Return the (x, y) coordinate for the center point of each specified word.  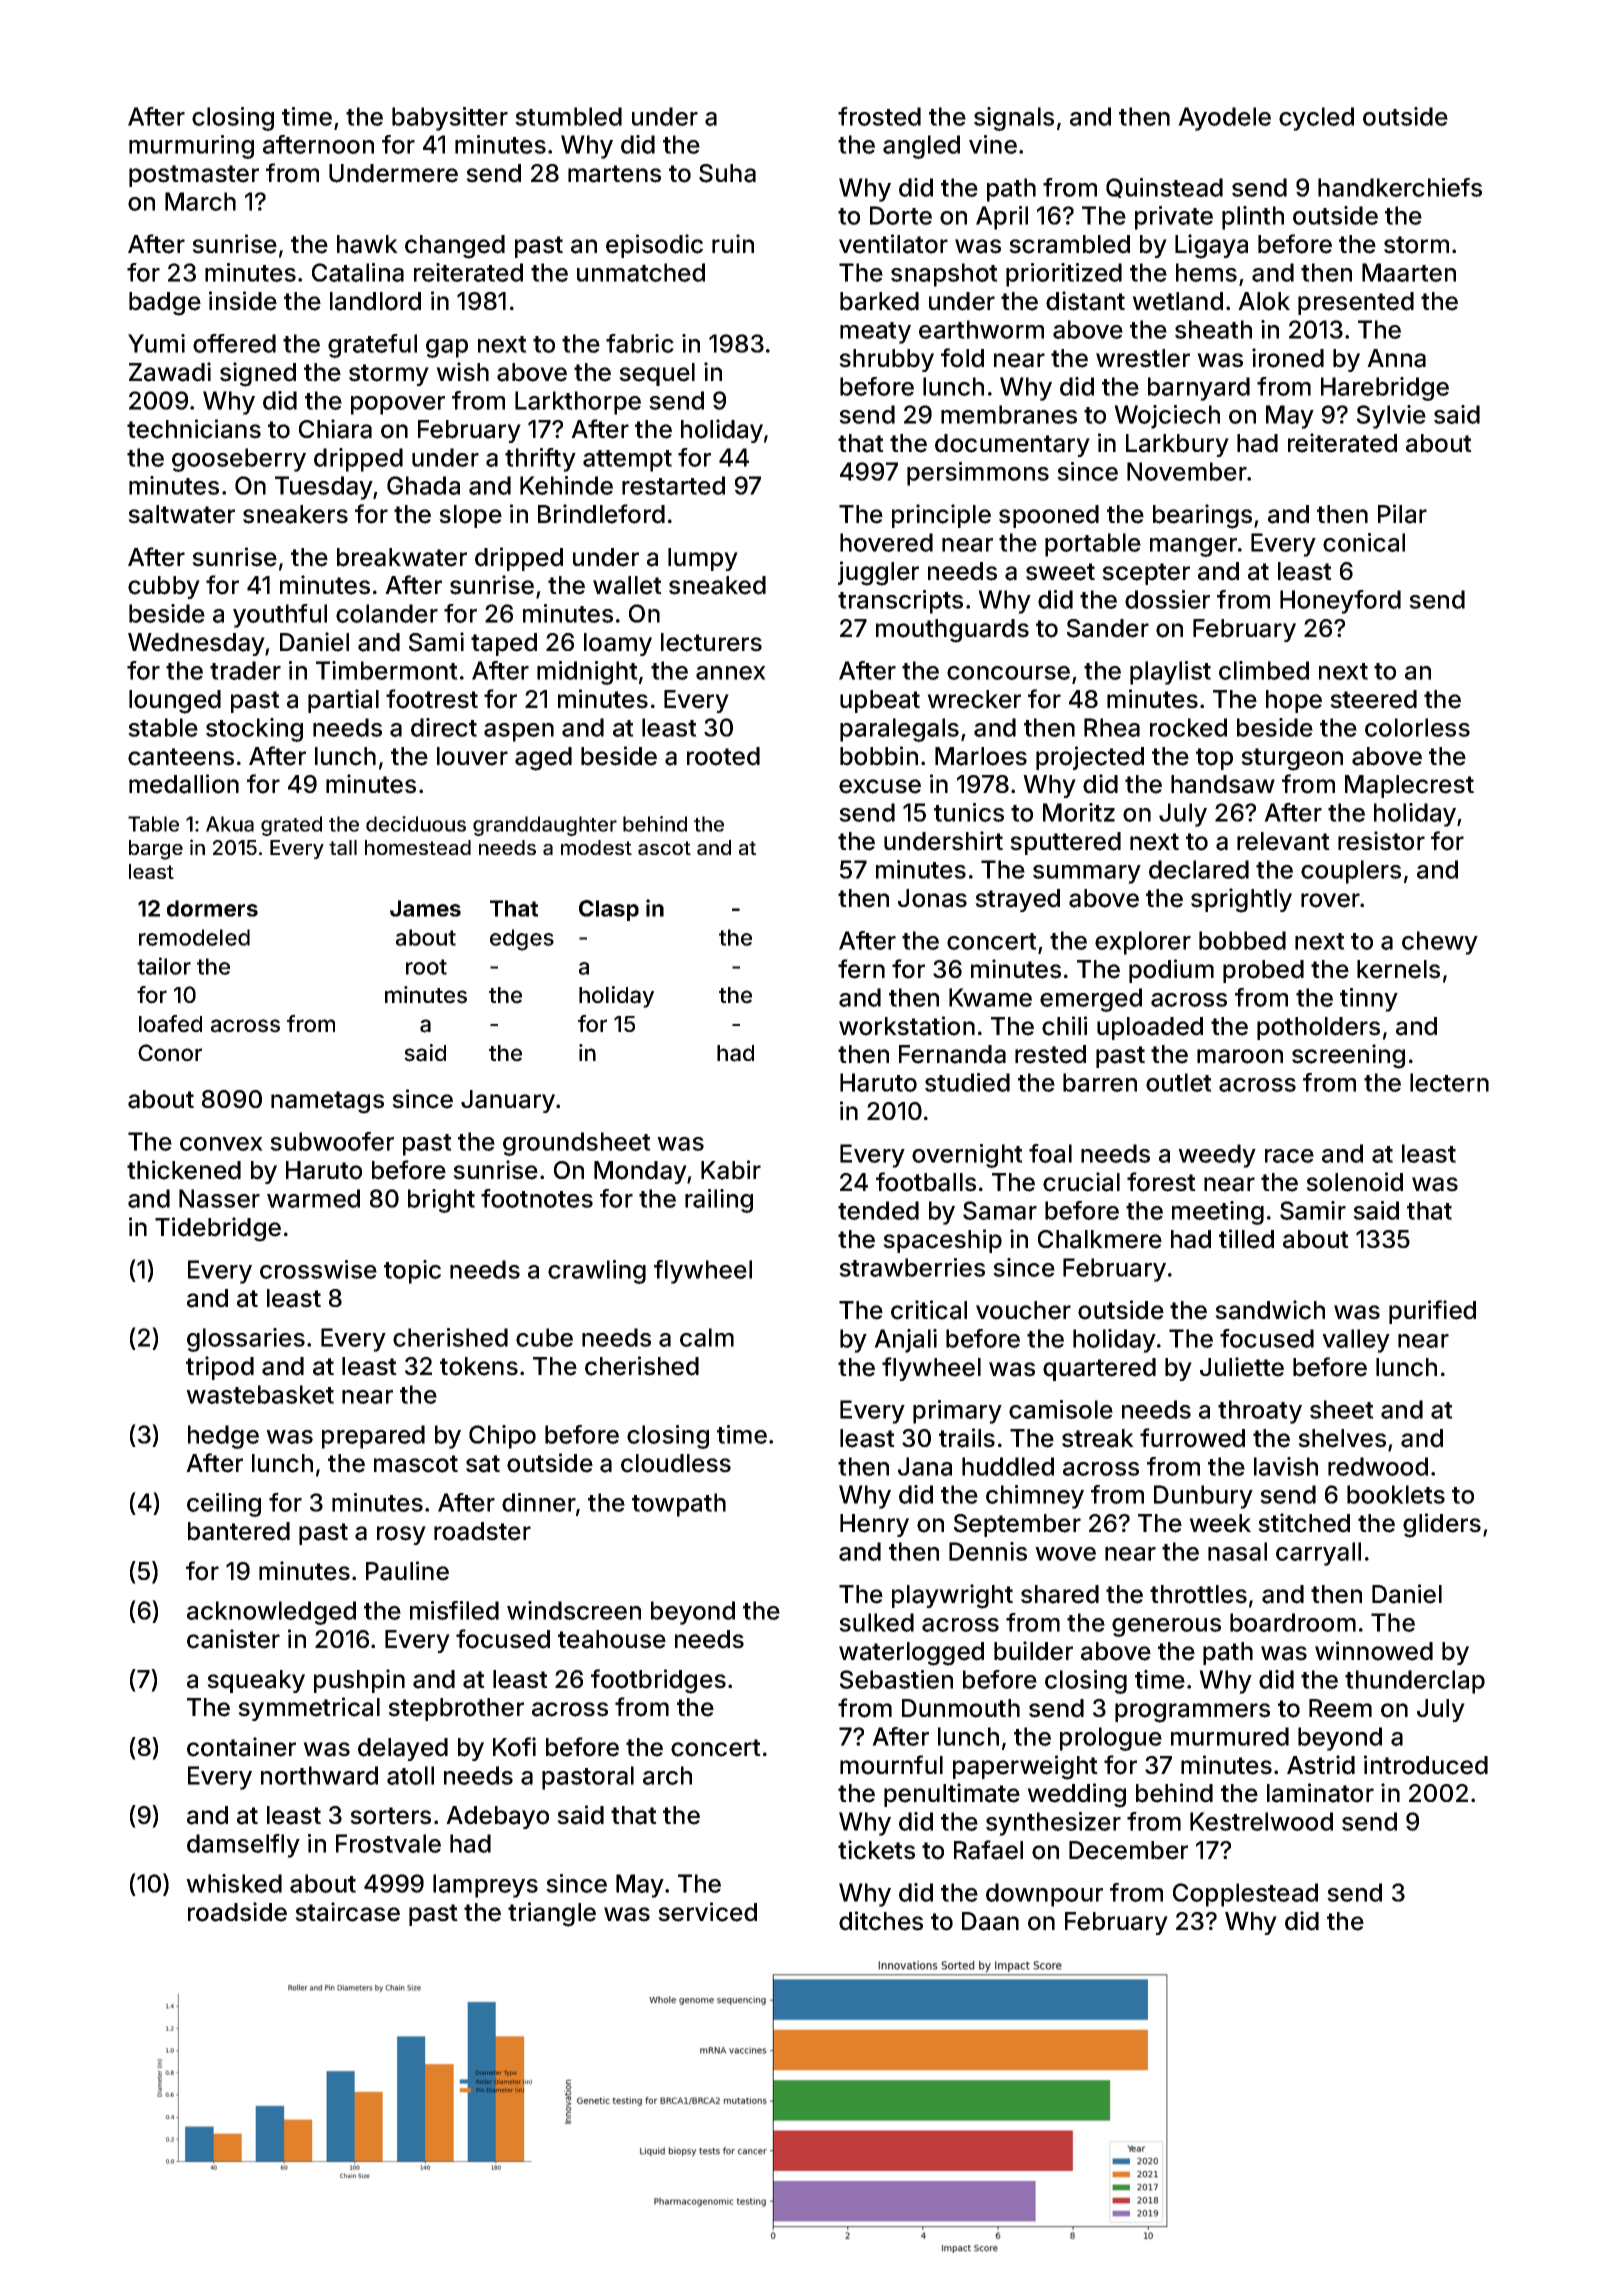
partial (343, 701)
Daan (990, 1921)
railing (719, 1201)
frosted (879, 116)
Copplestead (1245, 1895)
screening (1348, 1056)
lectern (1449, 1082)
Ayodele (1224, 119)
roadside (237, 1912)
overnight (967, 1156)
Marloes (981, 756)
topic (412, 1272)
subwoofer (332, 1141)
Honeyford (1340, 602)
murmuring (191, 147)
